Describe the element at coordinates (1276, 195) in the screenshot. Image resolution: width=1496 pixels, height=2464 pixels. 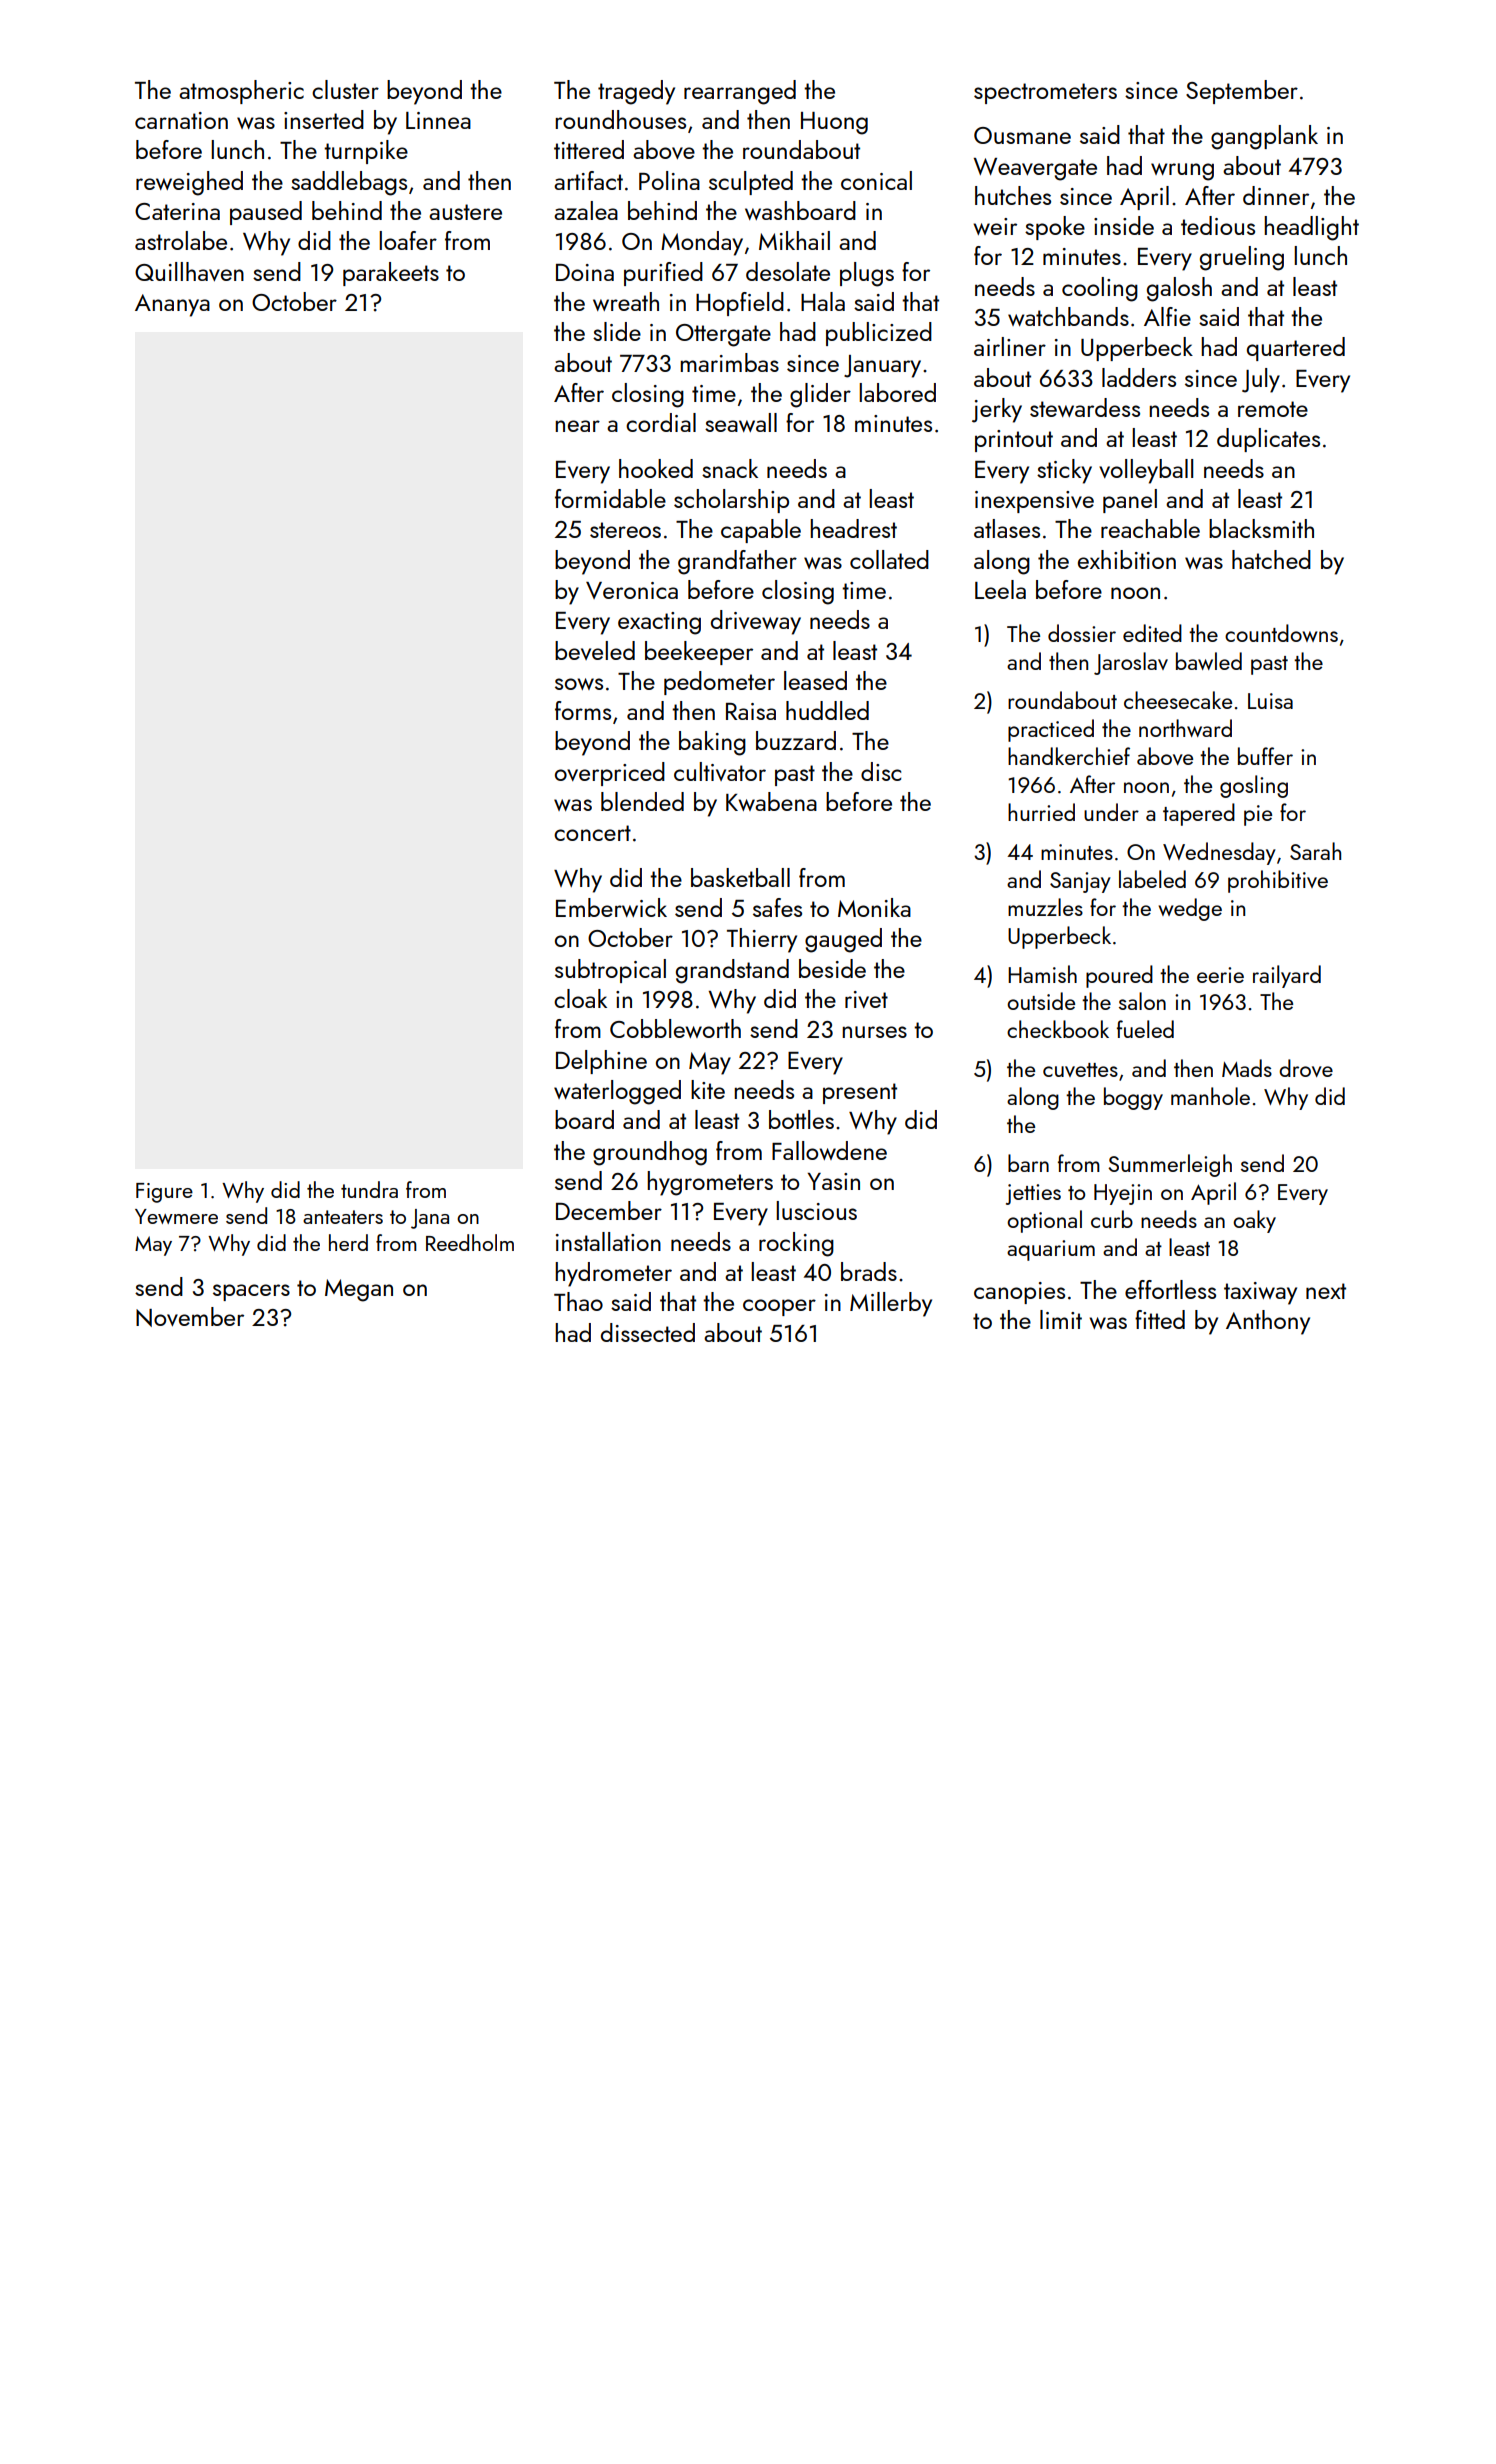
I see `dinner` at that location.
